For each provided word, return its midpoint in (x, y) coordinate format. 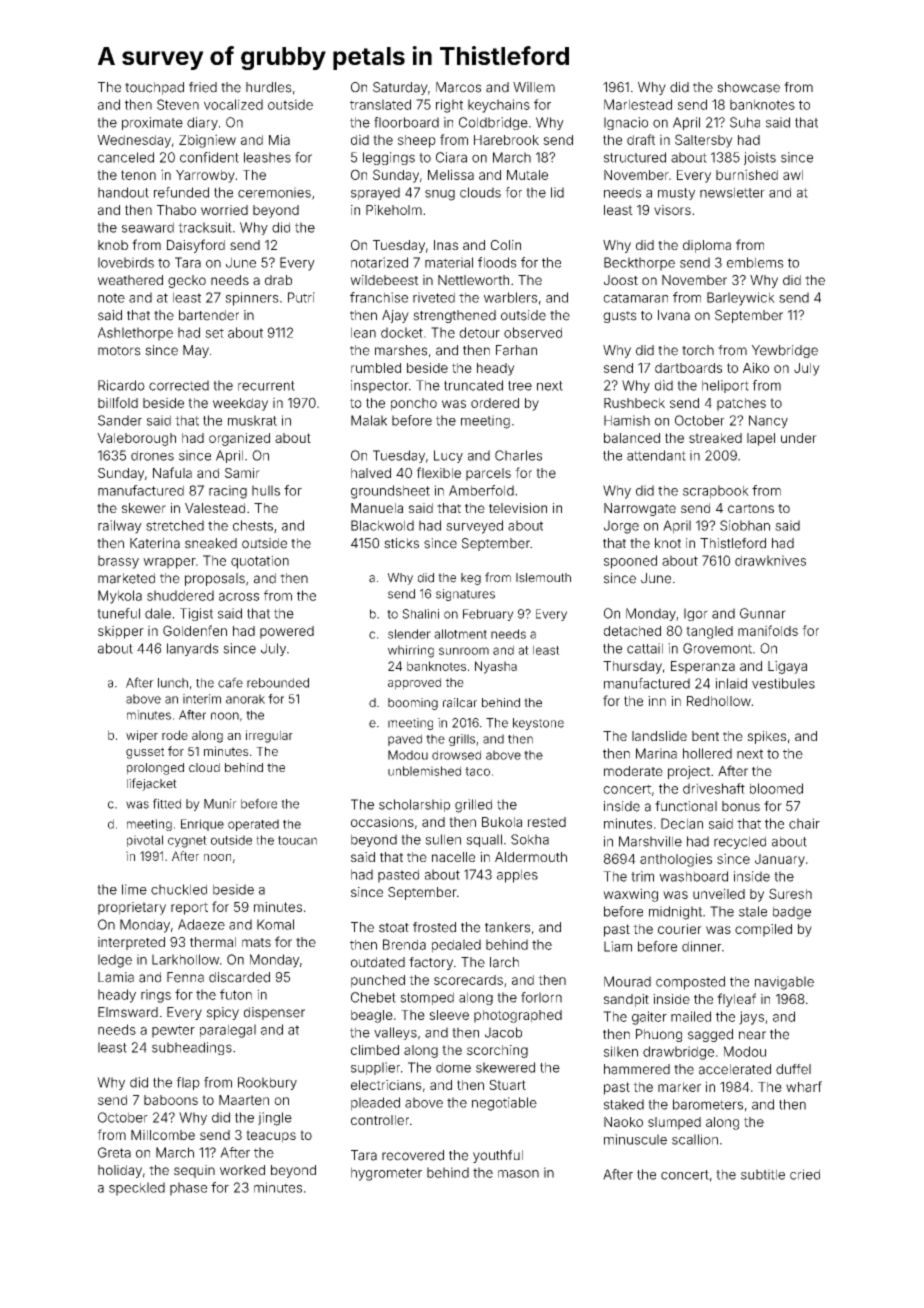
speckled (137, 1189)
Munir (220, 804)
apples (517, 876)
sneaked (211, 543)
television (518, 508)
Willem (534, 87)
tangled (709, 632)
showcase (748, 87)
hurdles (269, 87)
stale (753, 911)
